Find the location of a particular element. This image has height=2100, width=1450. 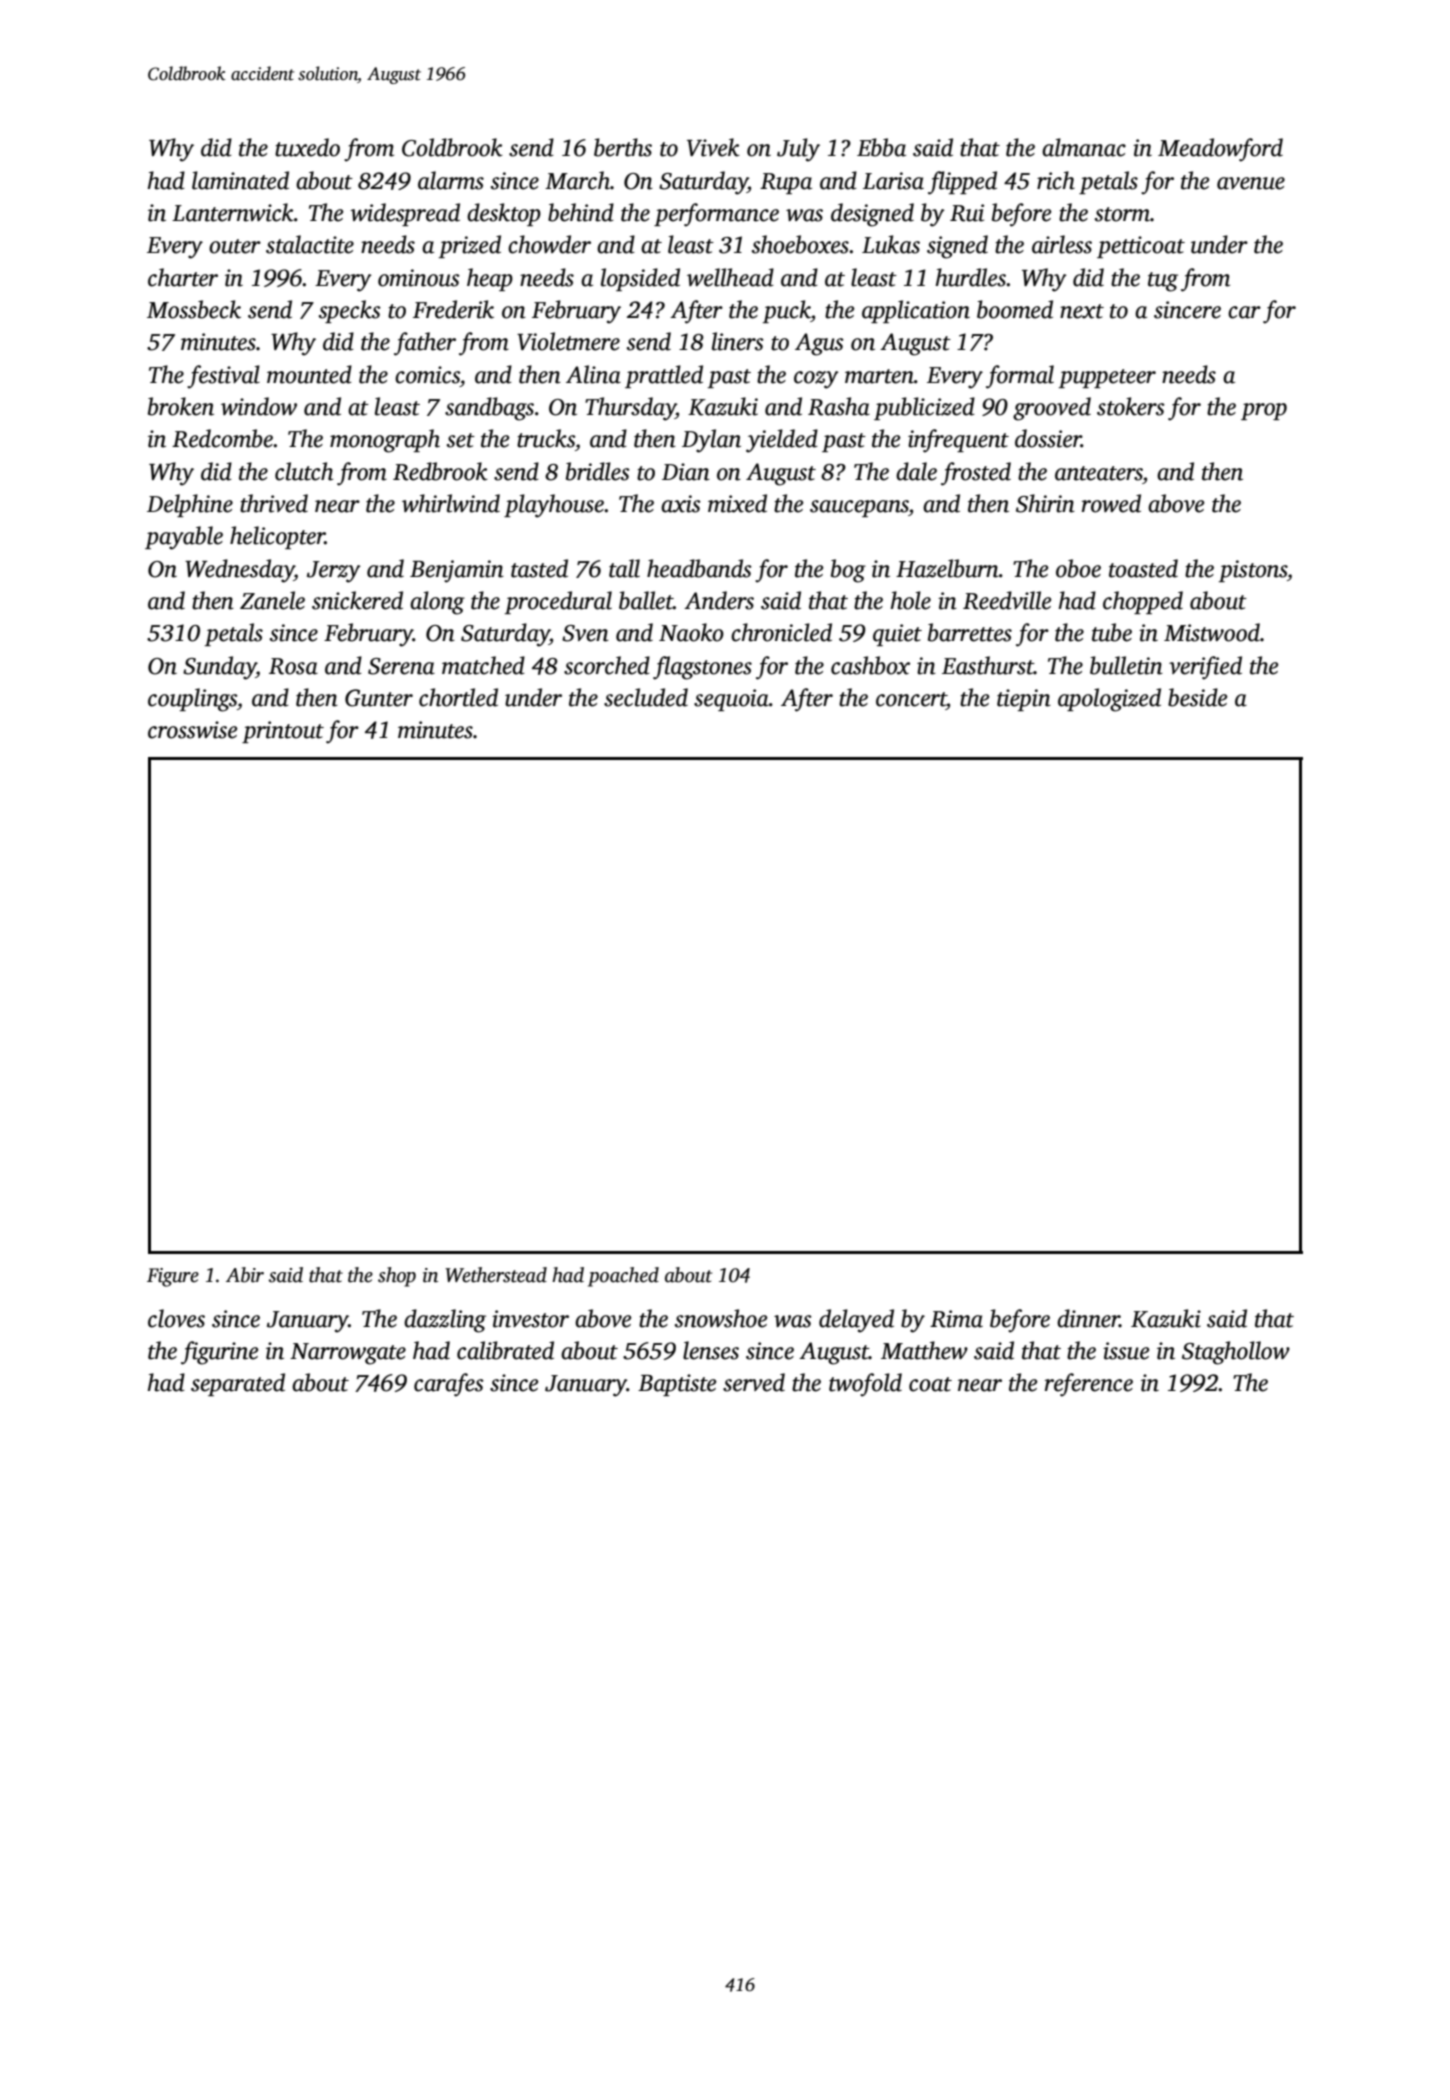

application is located at coordinates (916, 311).
